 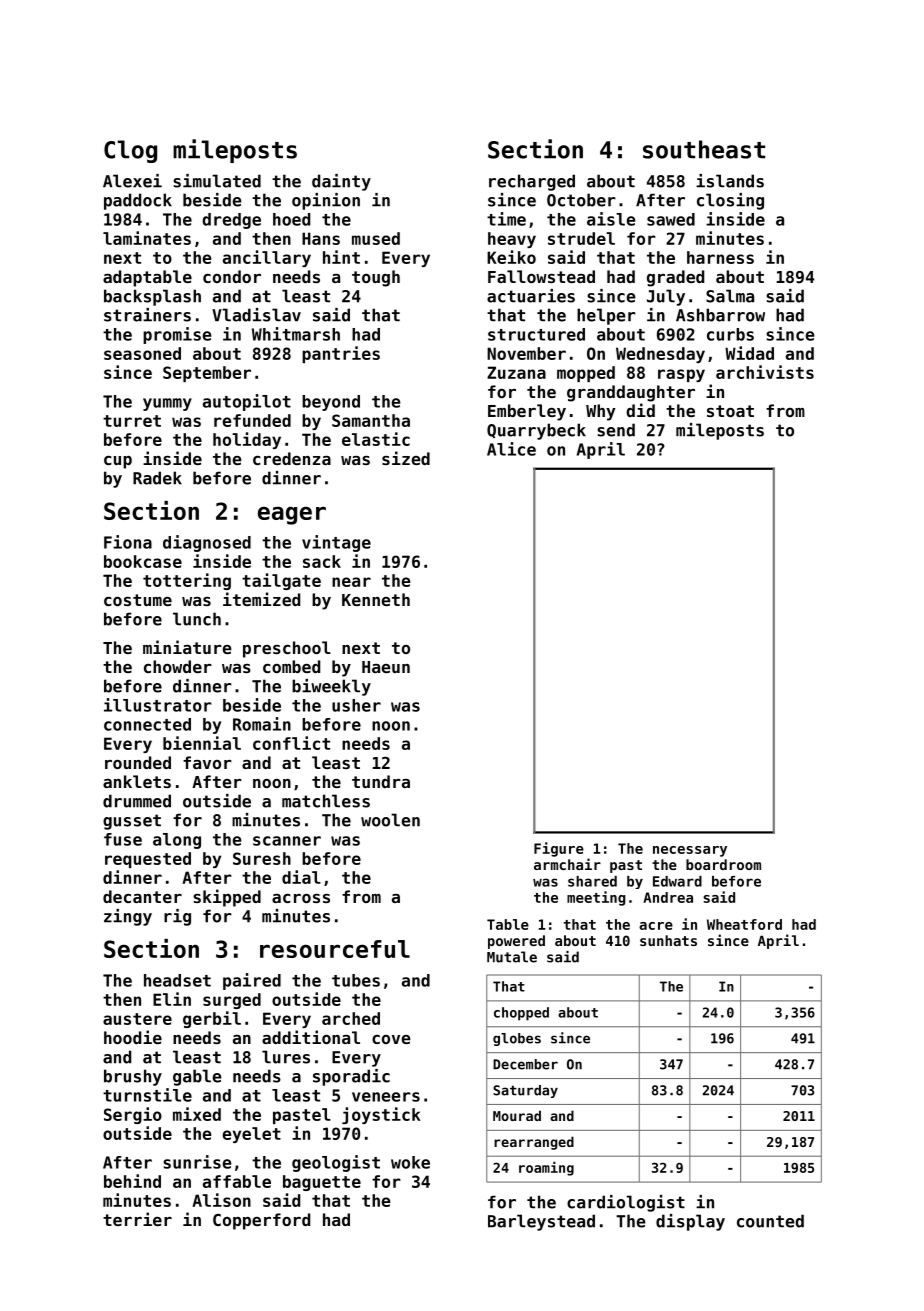 I want to click on rounded, so click(x=138, y=762).
